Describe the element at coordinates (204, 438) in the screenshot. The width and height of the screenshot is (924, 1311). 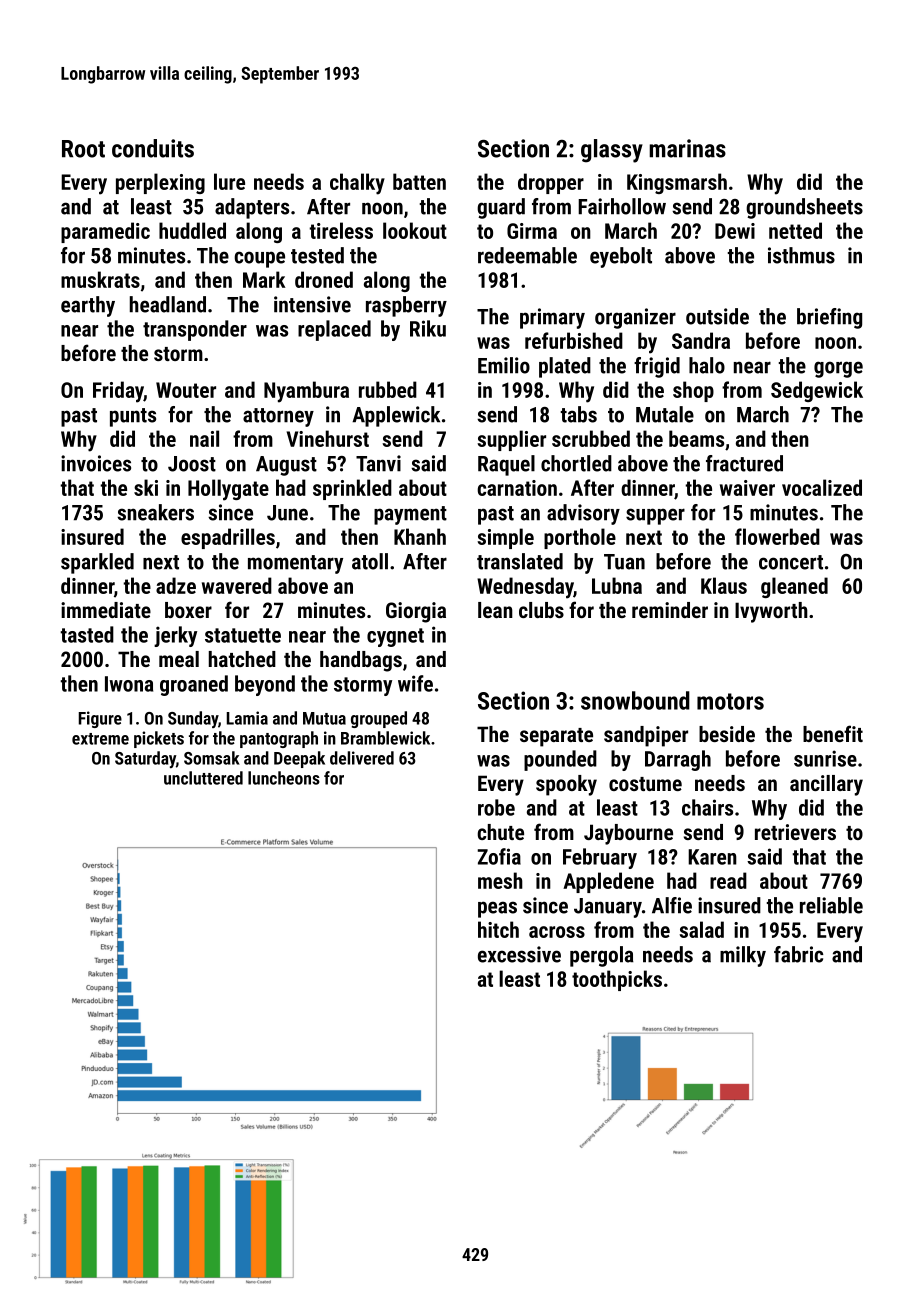
I see `nail` at that location.
